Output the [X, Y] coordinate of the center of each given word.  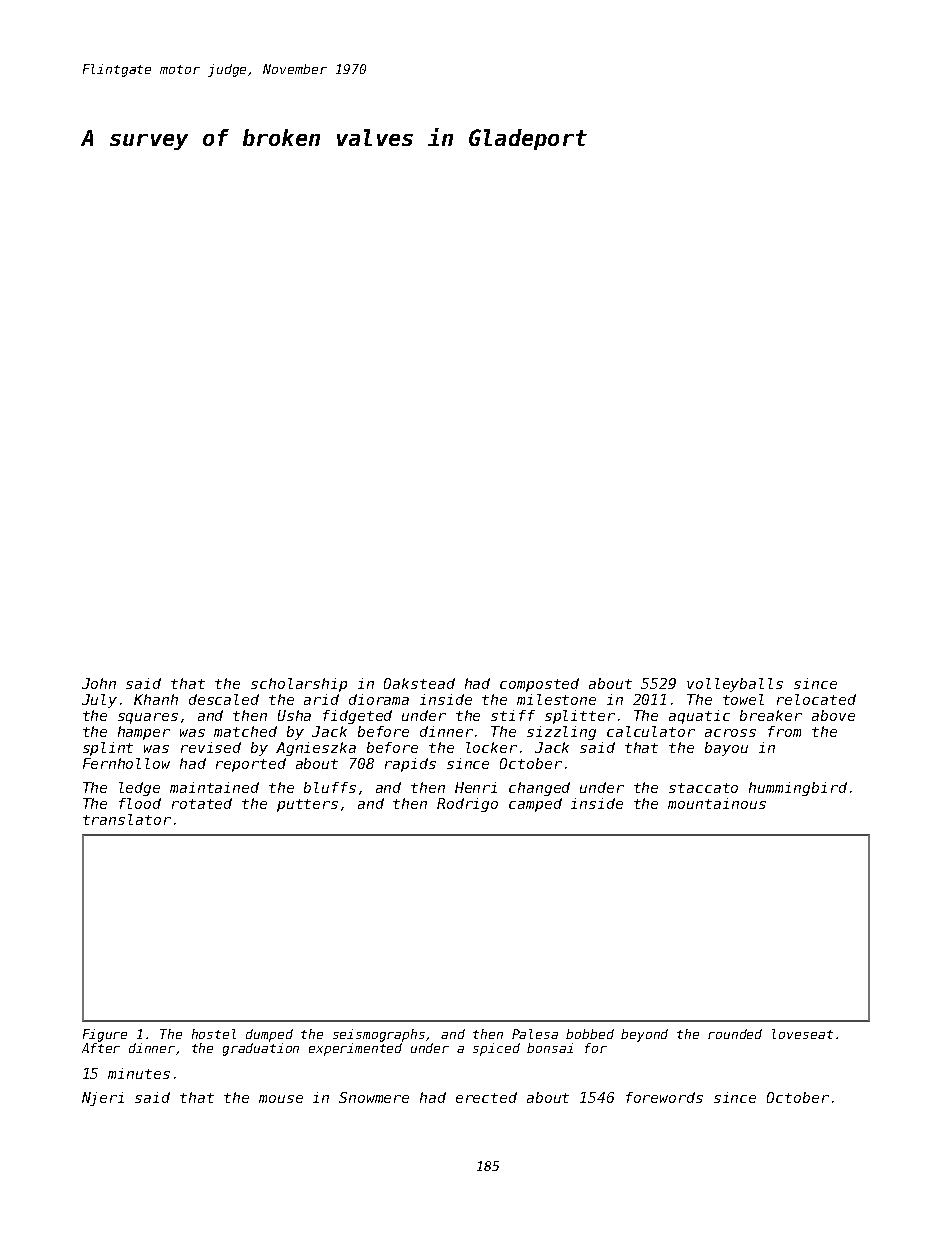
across [730, 733]
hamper [144, 733]
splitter [580, 717]
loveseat [802, 1034]
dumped [269, 1035]
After [101, 1048]
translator [127, 819]
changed [539, 789]
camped [535, 805]
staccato [703, 788]
